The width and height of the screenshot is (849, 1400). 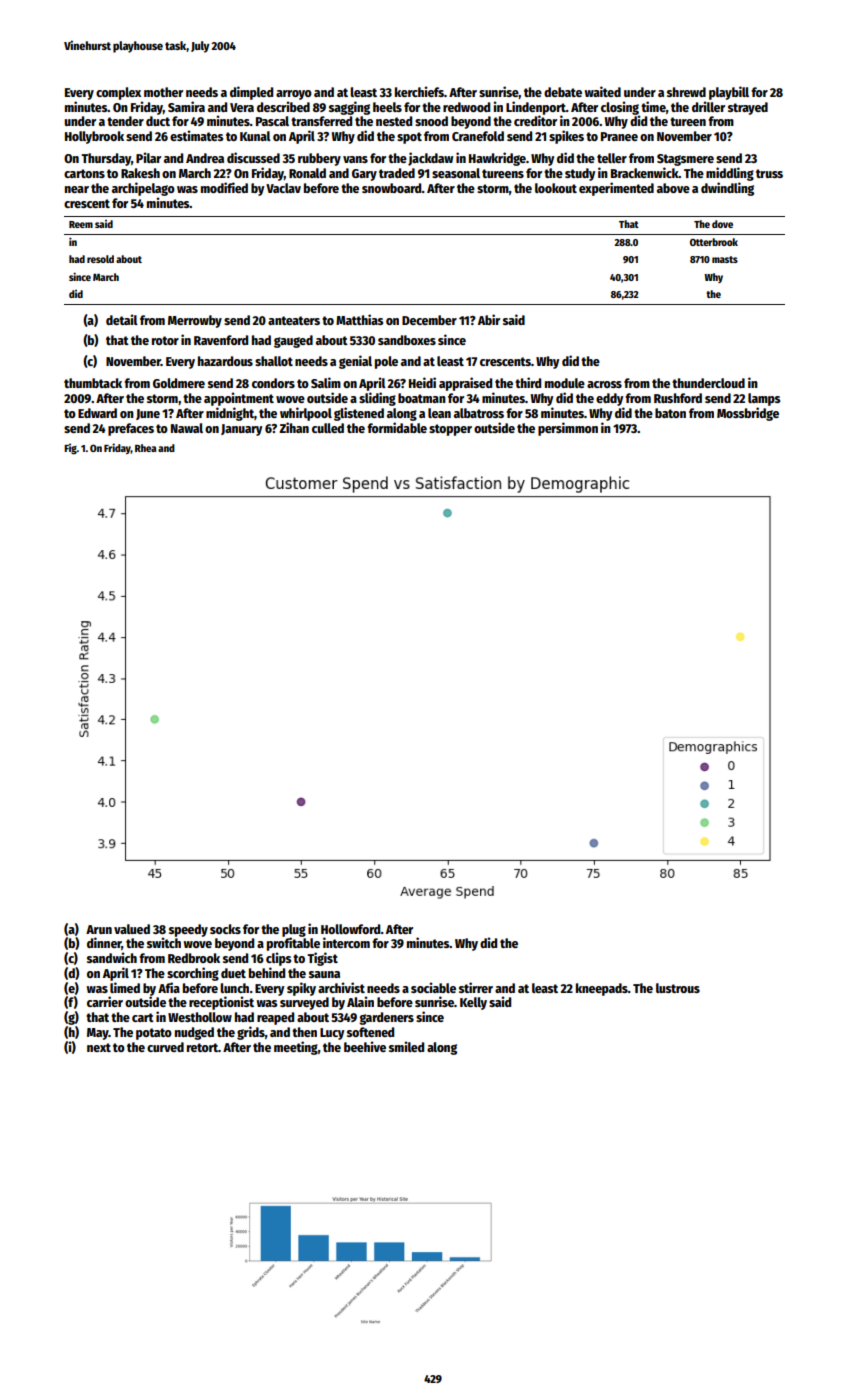 I want to click on Kelly, so click(x=473, y=1003).
